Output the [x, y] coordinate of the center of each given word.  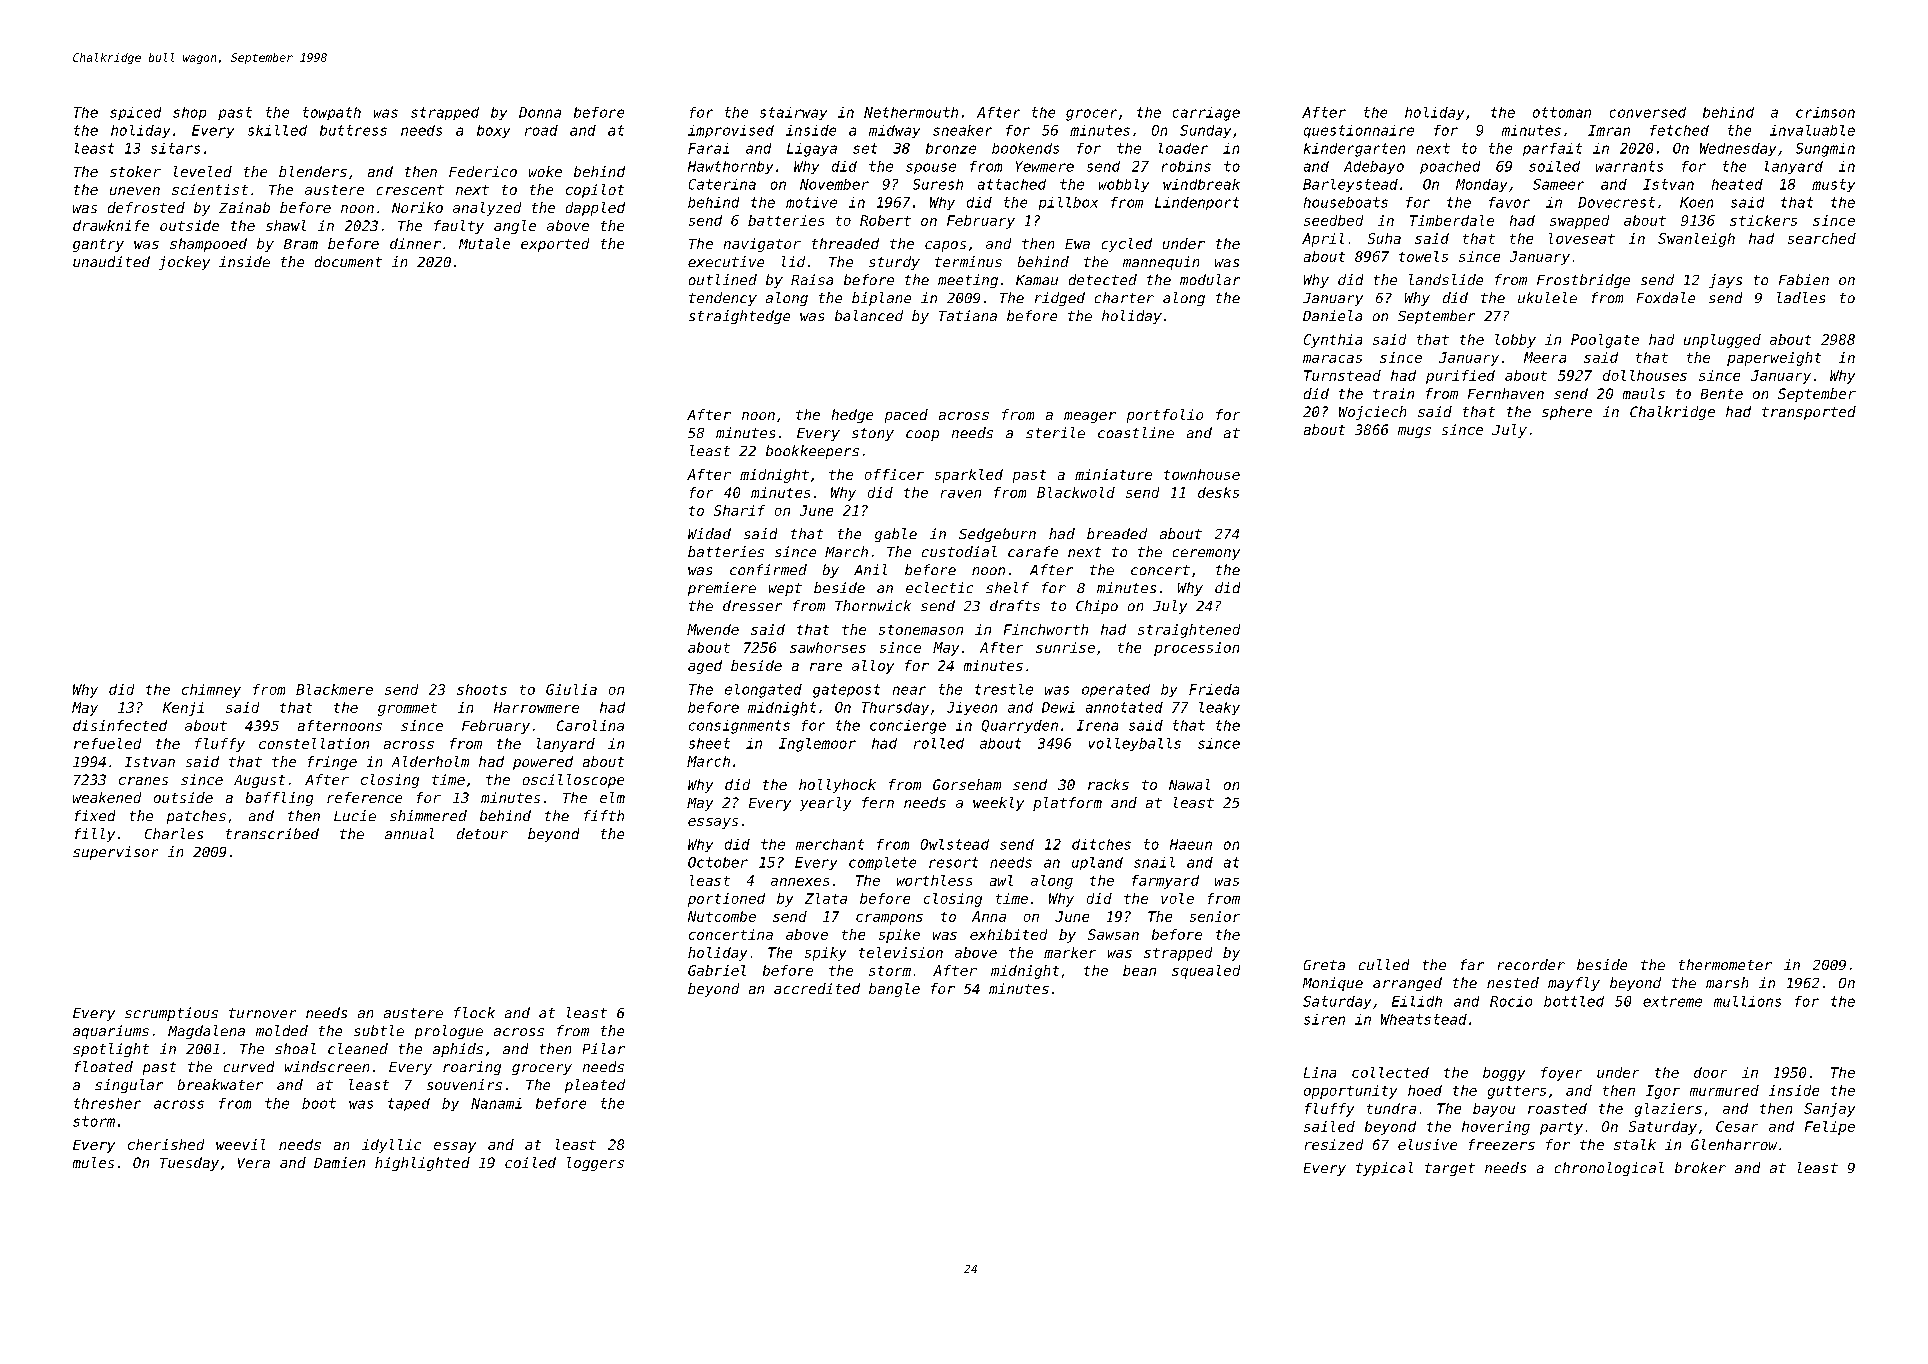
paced [906, 416]
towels [1423, 256]
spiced [135, 113]
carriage [1206, 114]
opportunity [1350, 1092]
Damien [339, 1162]
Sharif [739, 510]
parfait [1552, 149]
